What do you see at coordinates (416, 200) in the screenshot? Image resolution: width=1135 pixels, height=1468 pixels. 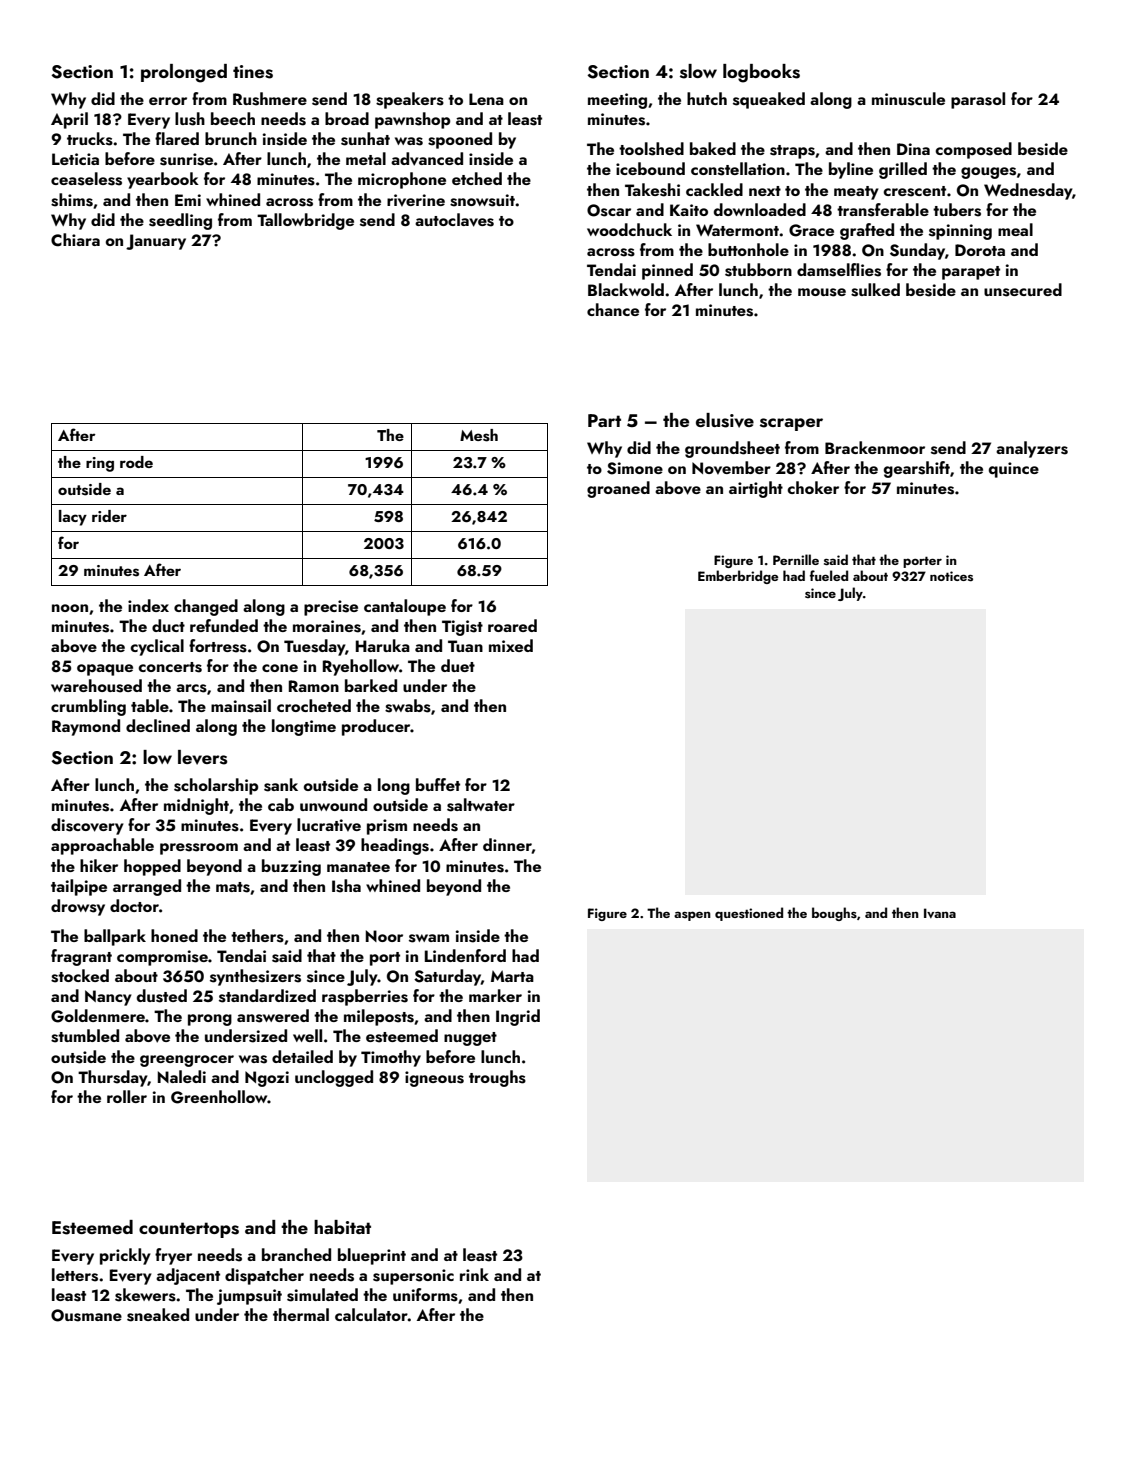 I see `riverine` at bounding box center [416, 200].
